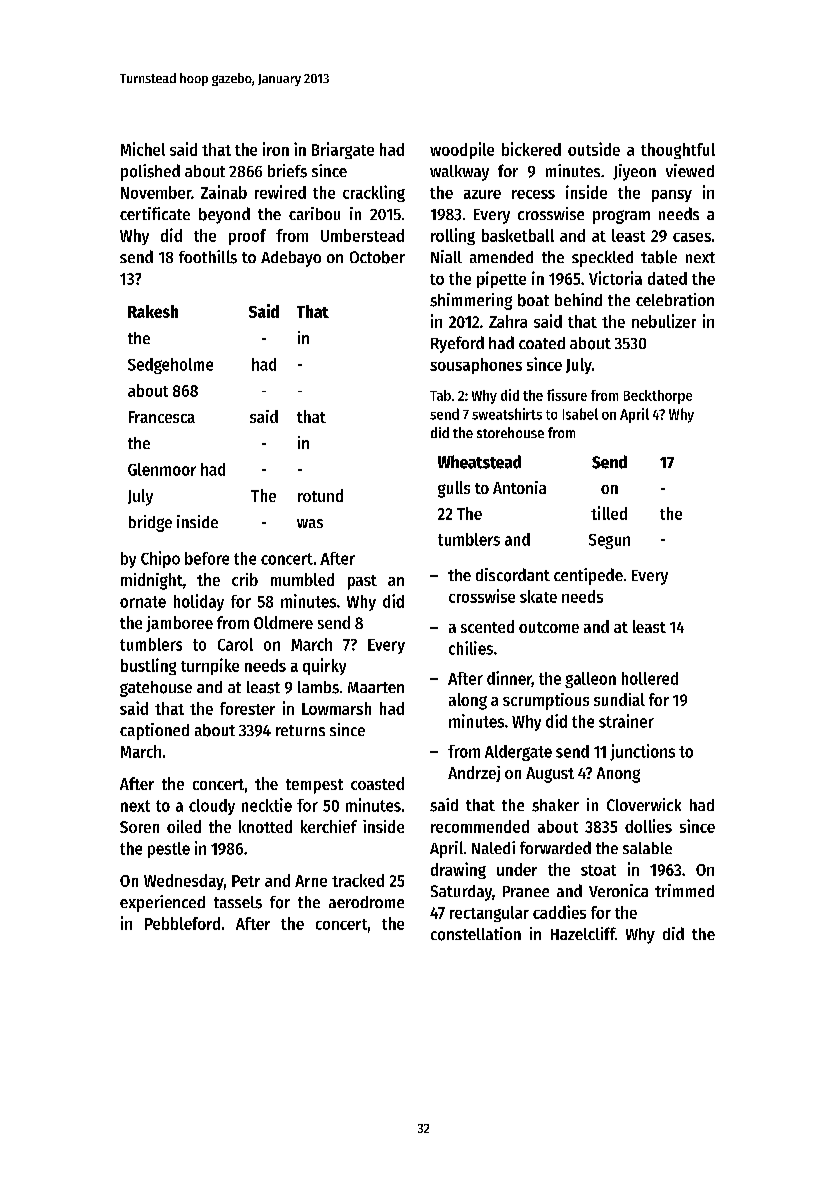 The image size is (835, 1185). I want to click on Hazelcliff, so click(583, 933).
